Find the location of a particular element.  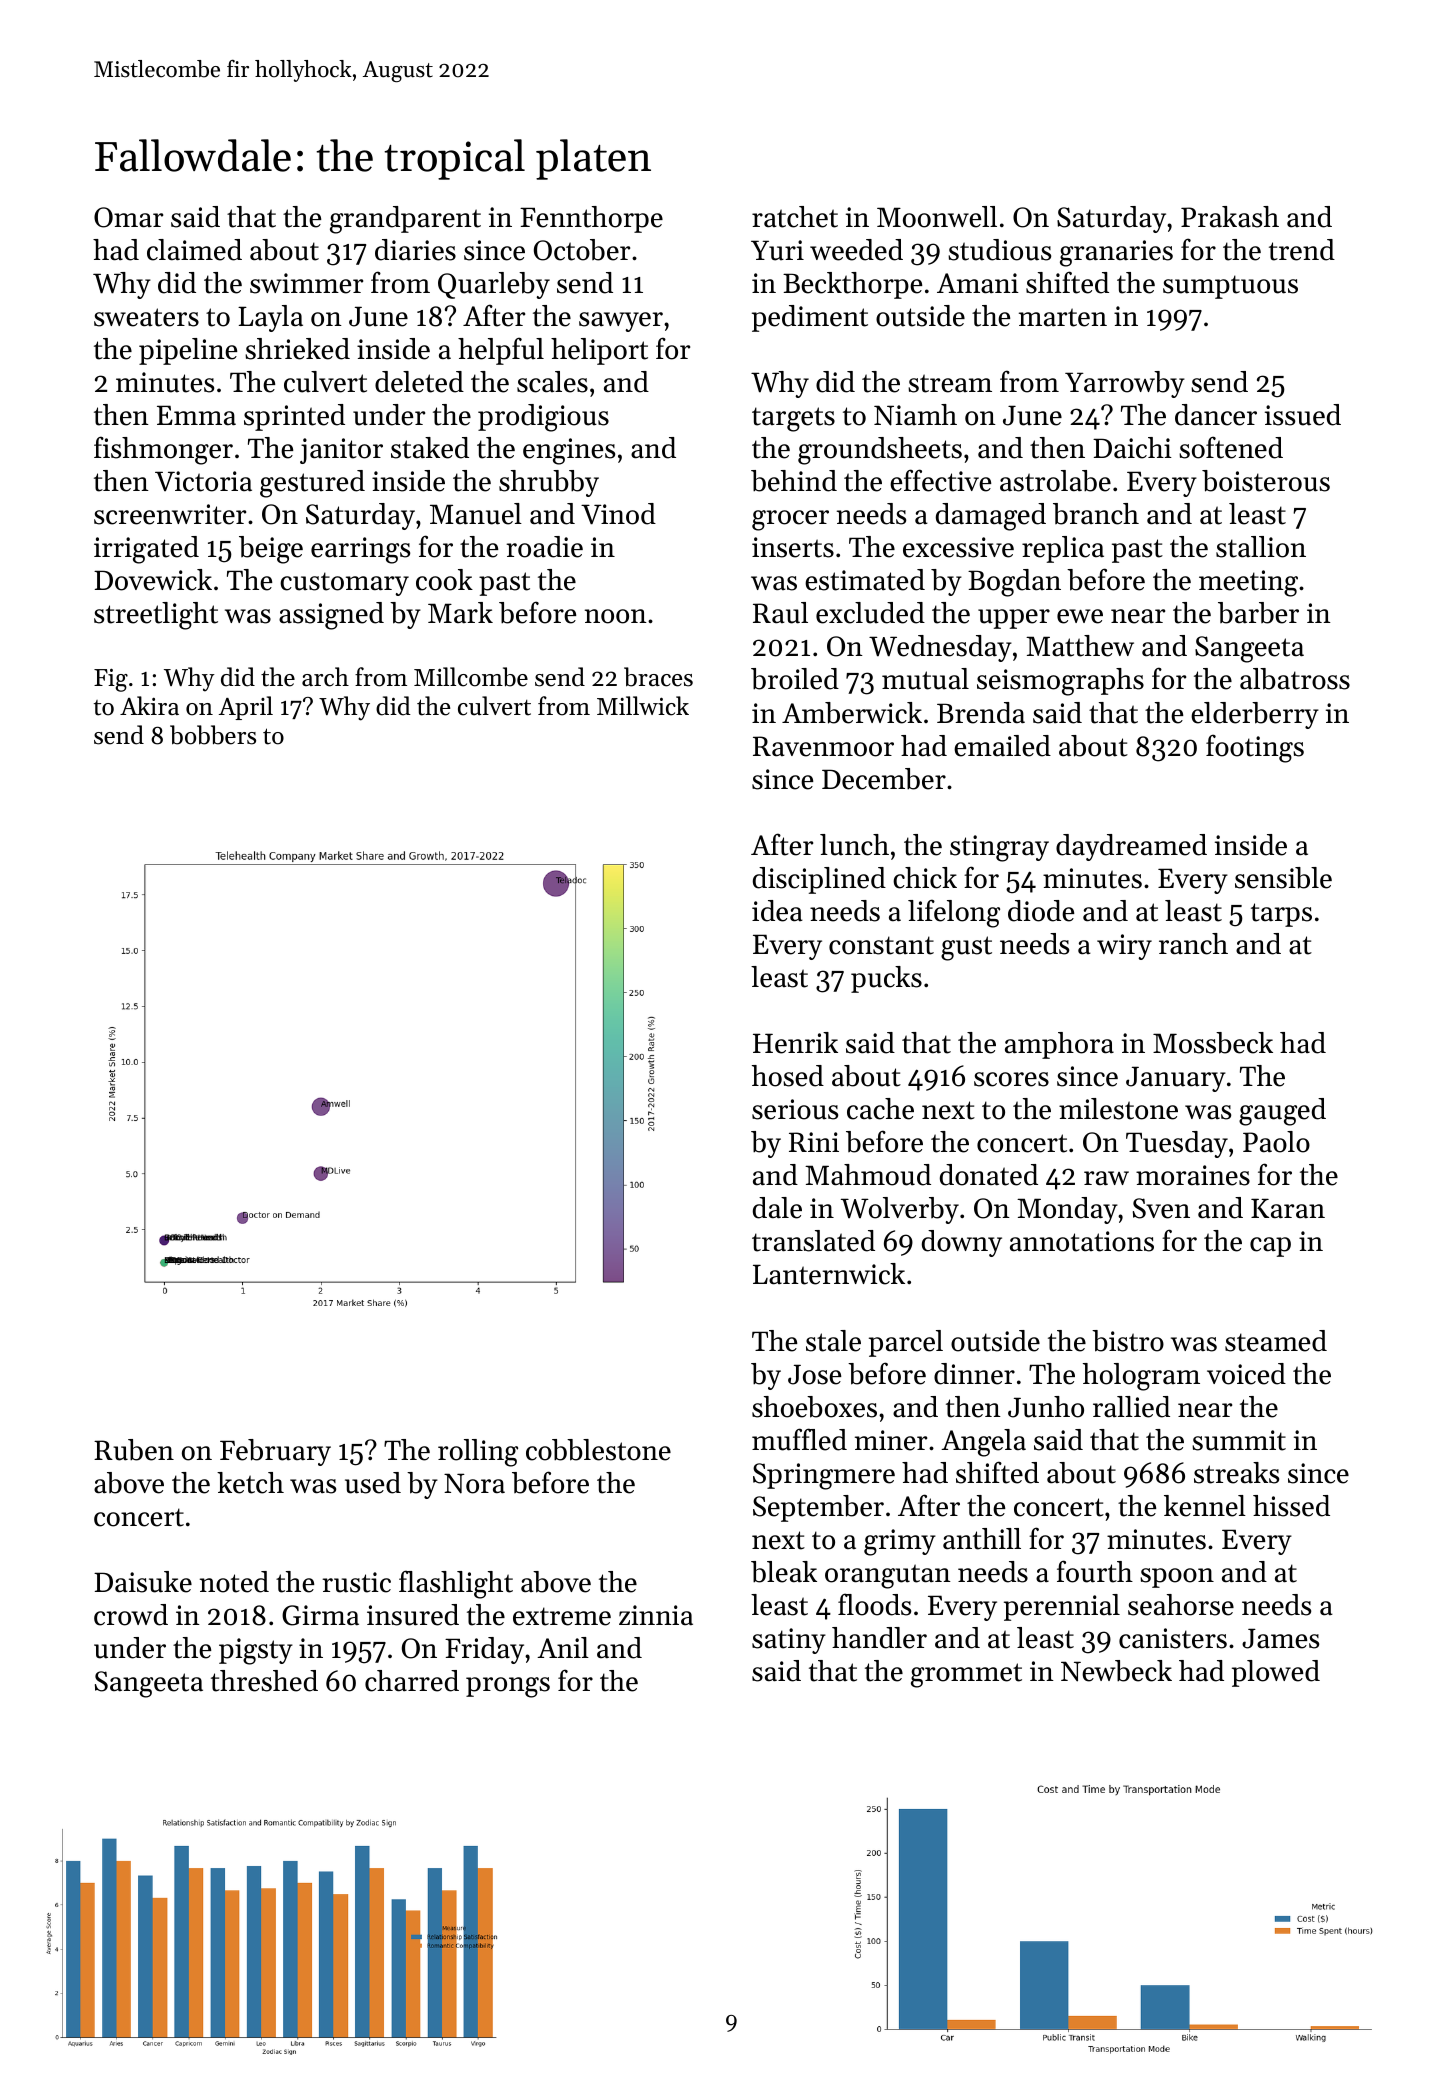

noted is located at coordinates (234, 1582).
